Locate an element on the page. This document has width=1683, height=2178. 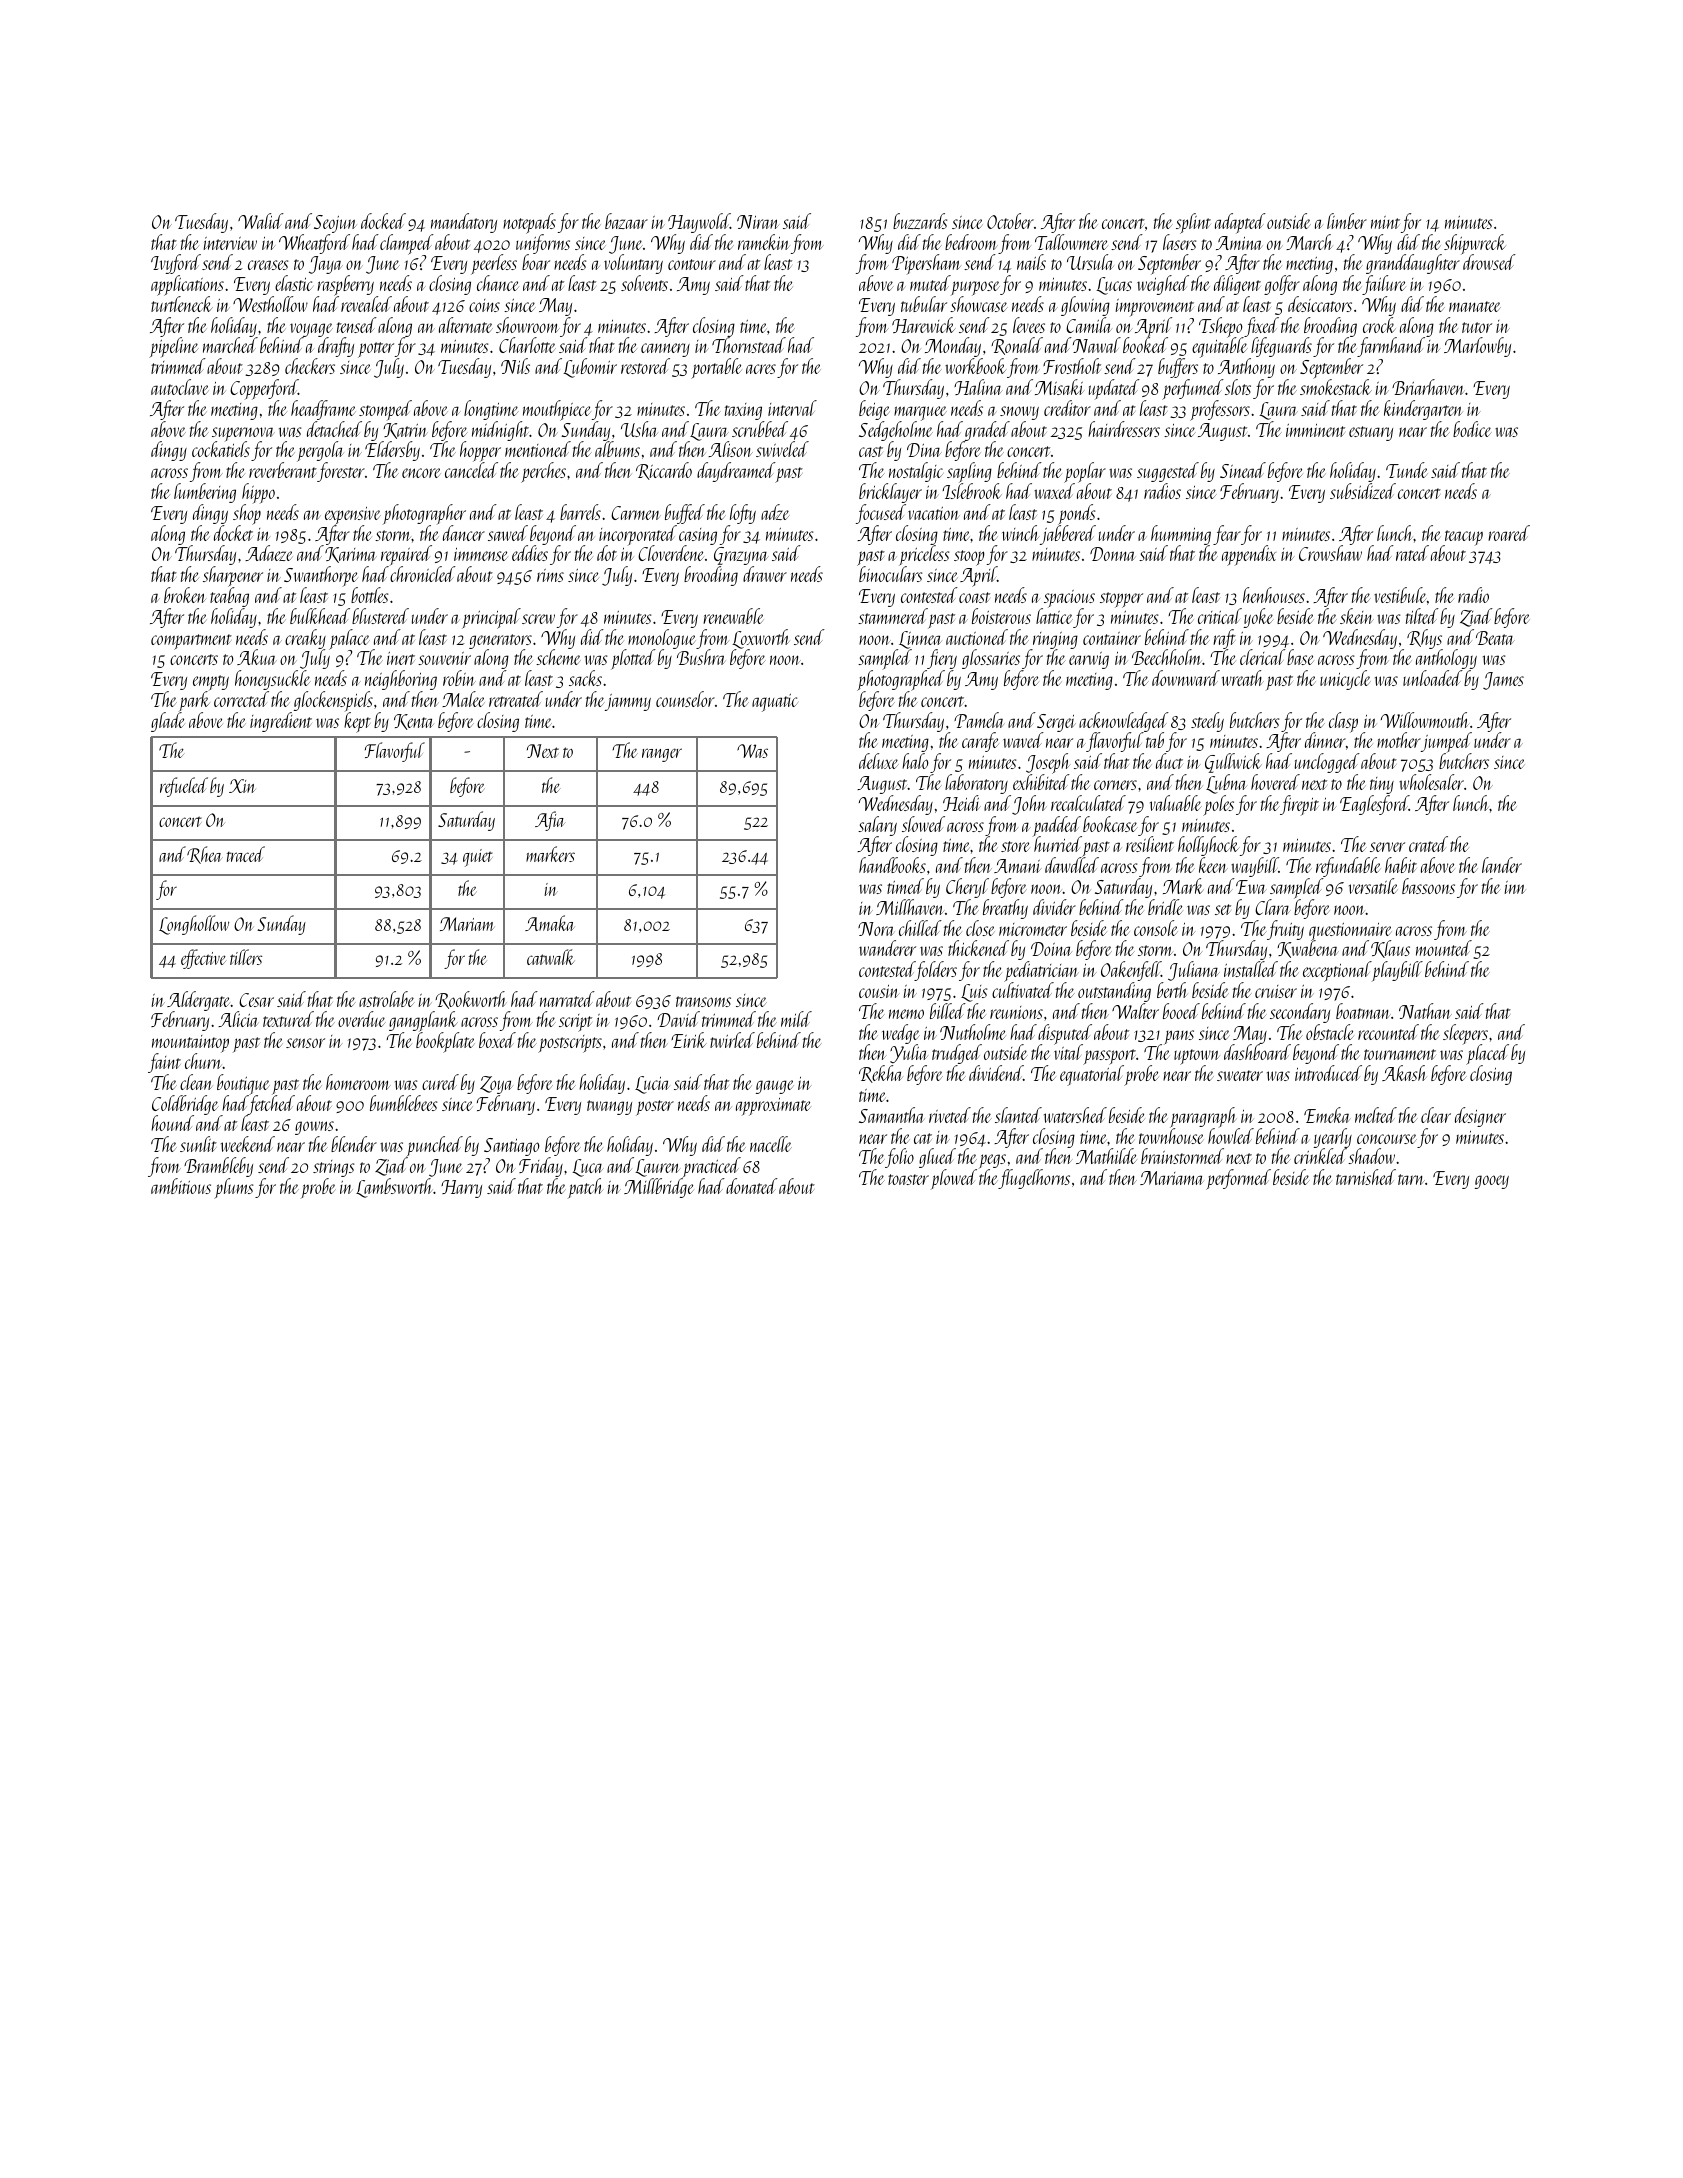
Donna is located at coordinates (1112, 554).
